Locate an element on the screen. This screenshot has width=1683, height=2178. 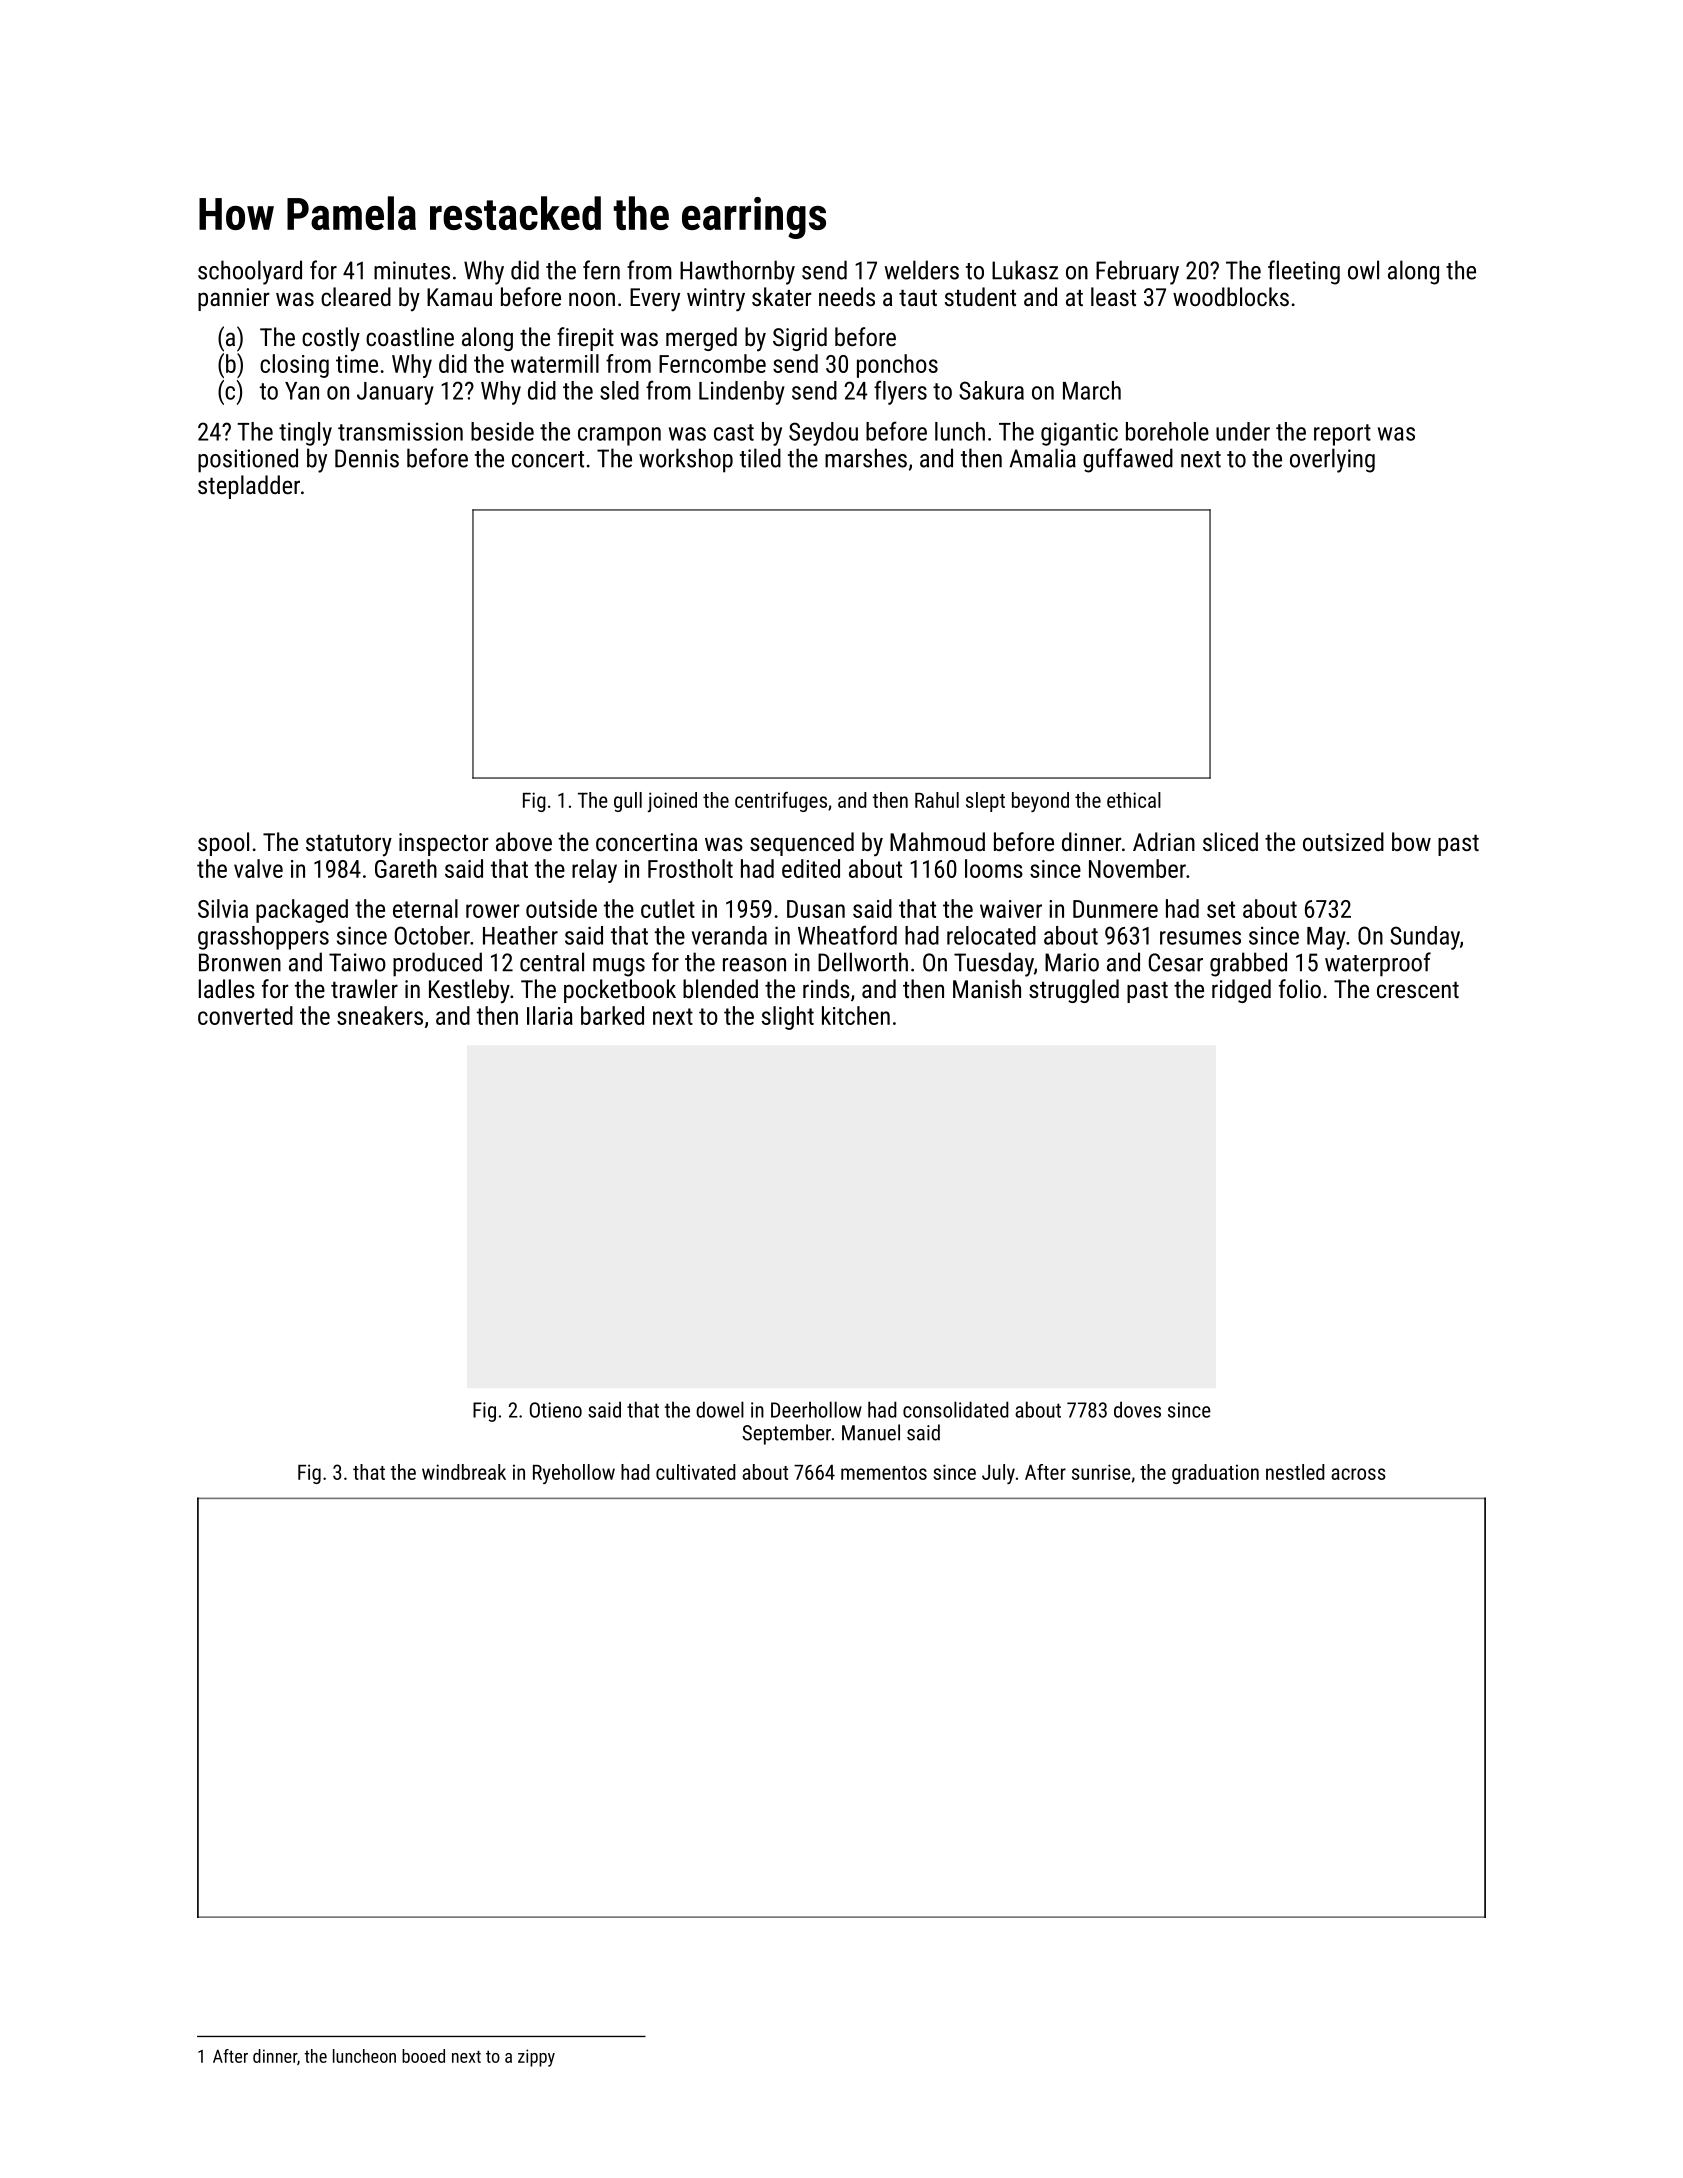
report is located at coordinates (1342, 435).
